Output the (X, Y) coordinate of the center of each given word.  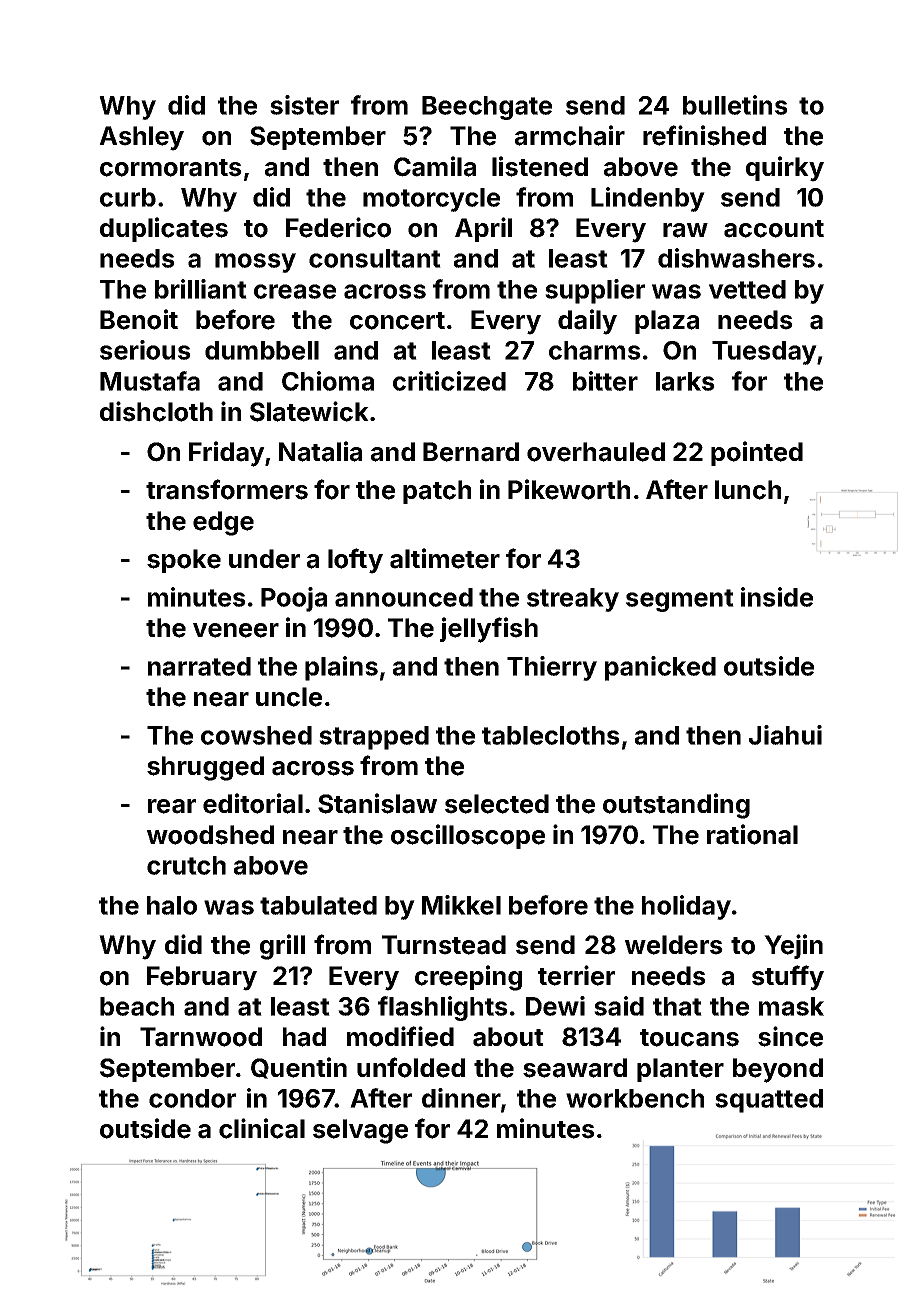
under (264, 559)
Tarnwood (201, 1037)
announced (404, 597)
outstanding (676, 806)
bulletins (735, 105)
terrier (576, 975)
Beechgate (487, 108)
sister (304, 105)
